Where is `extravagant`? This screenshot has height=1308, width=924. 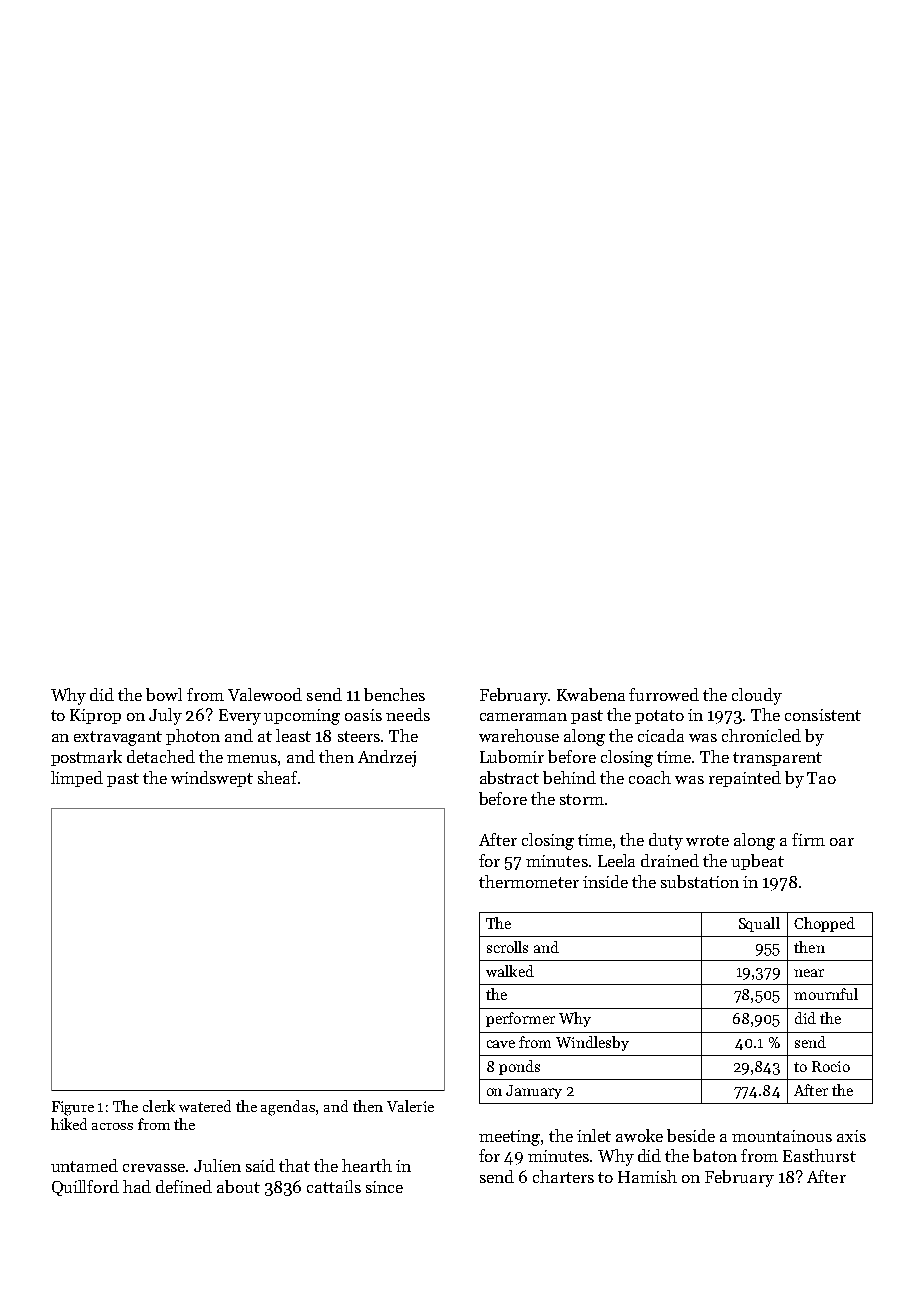 extravagant is located at coordinates (118, 738).
